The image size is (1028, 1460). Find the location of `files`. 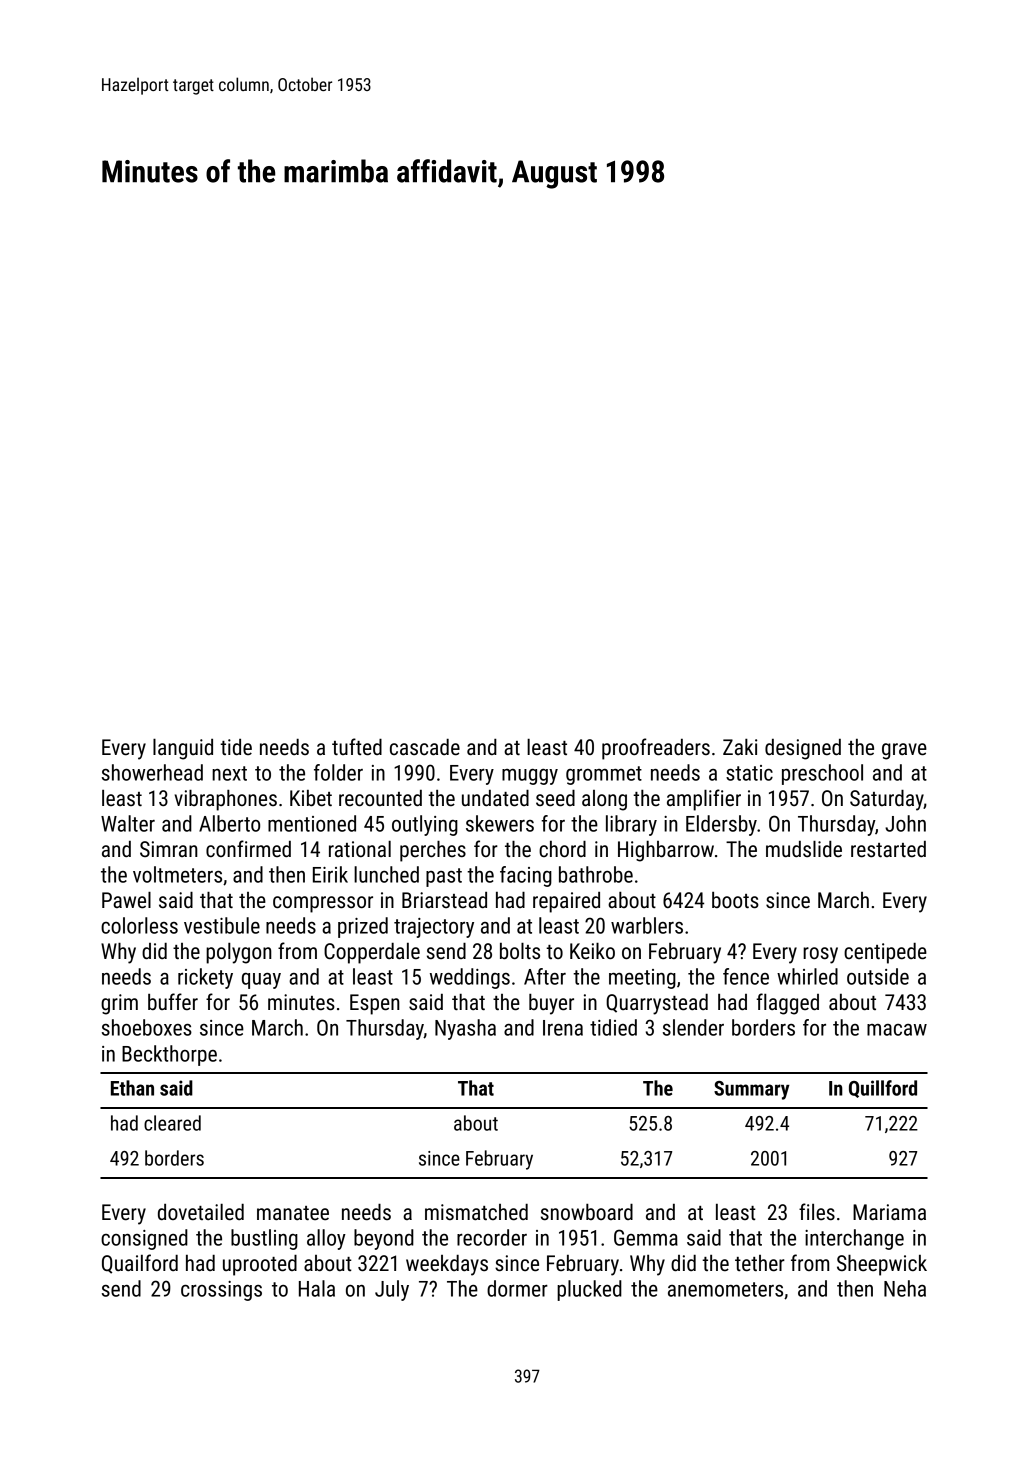

files is located at coordinates (817, 1212).
